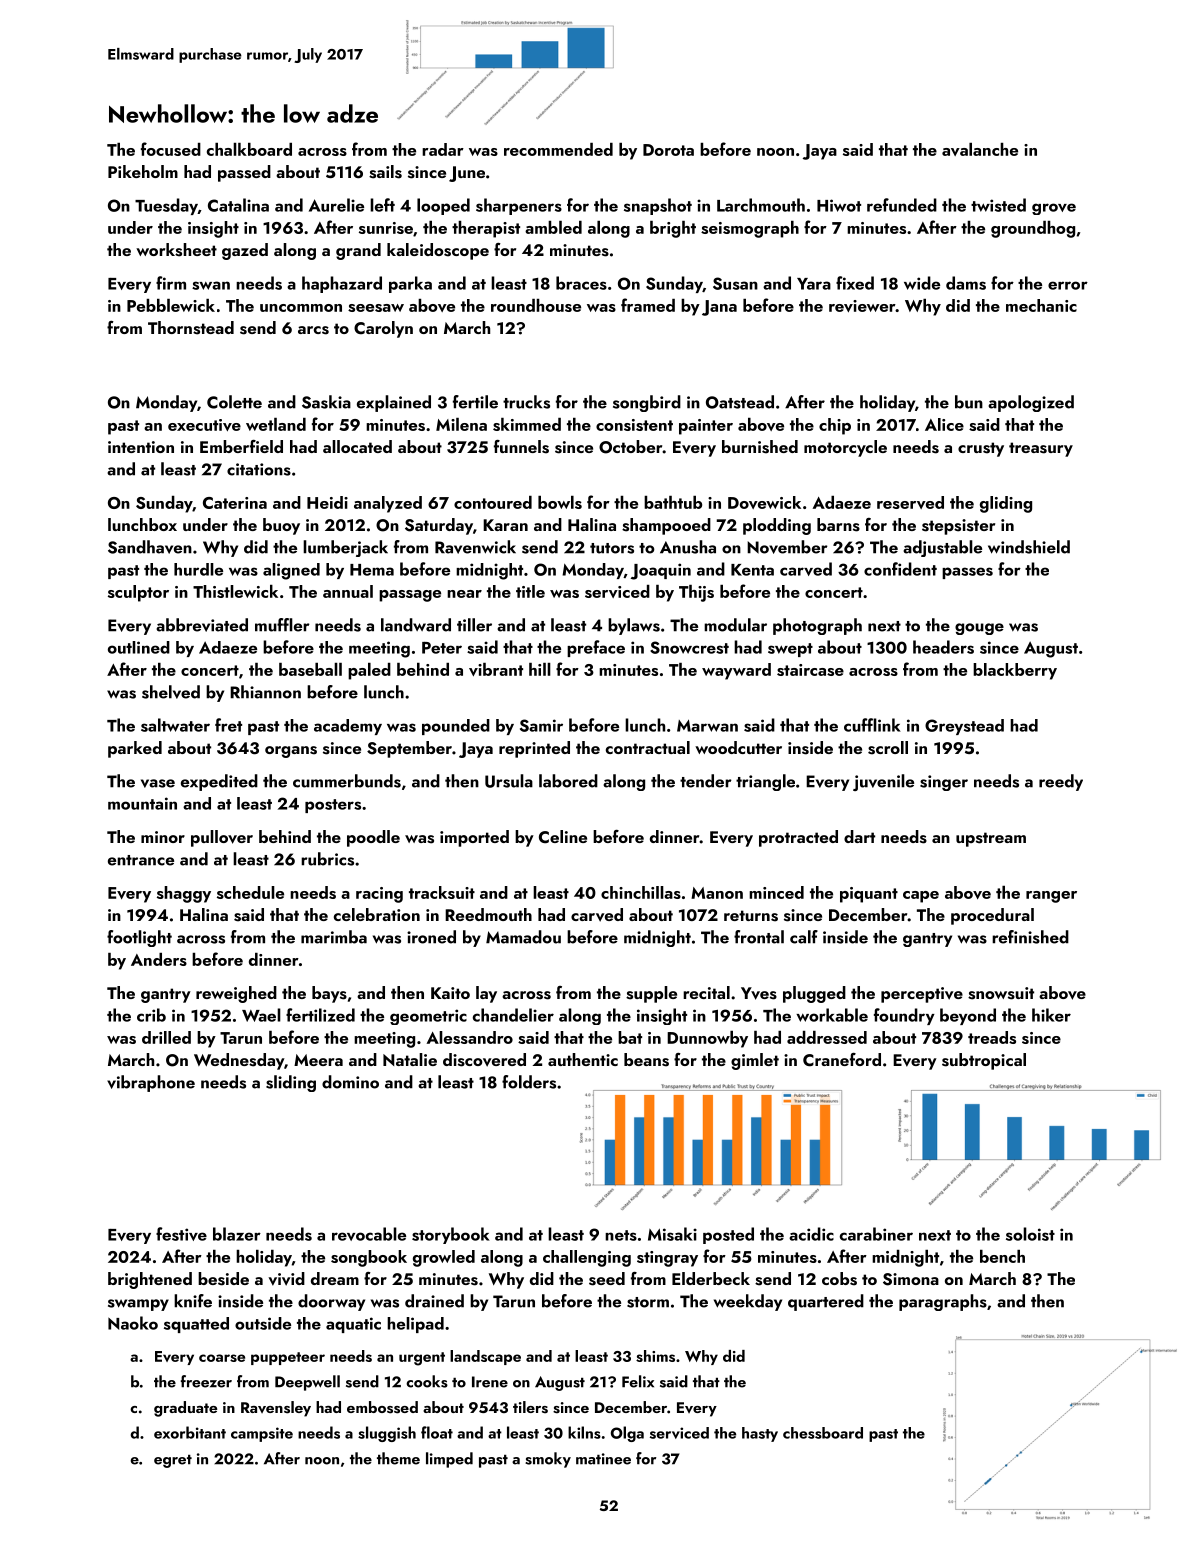 The width and height of the screenshot is (1198, 1550). I want to click on avalanche, so click(980, 149).
